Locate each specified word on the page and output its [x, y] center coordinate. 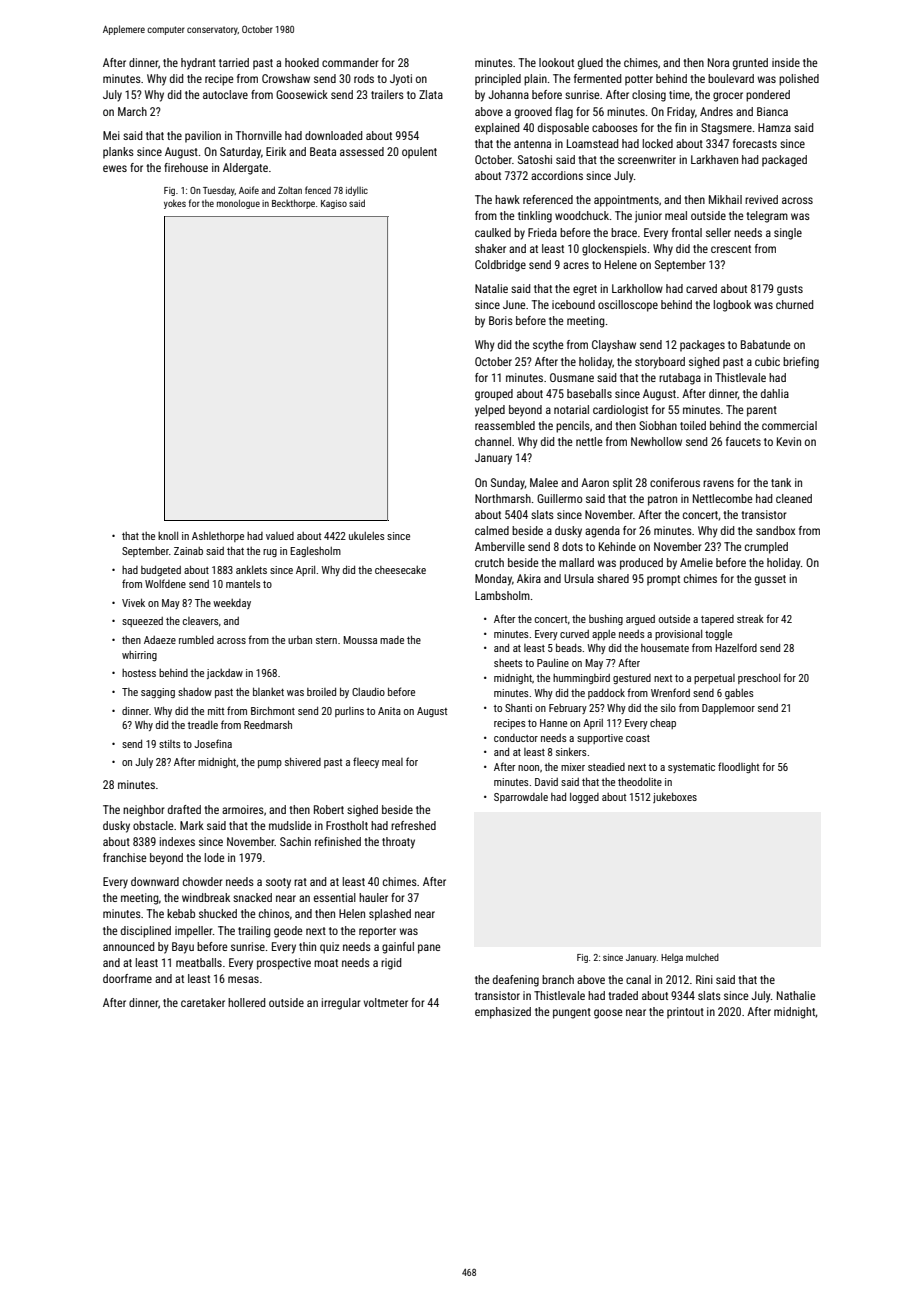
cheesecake [400, 570]
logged [584, 798]
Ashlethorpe [218, 536]
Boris [501, 320]
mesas [243, 979]
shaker [490, 248]
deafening [516, 981]
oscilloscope [628, 306]
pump [270, 764]
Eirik [276, 151]
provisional [678, 635]
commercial [789, 425]
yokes [175, 204]
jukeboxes [675, 797]
